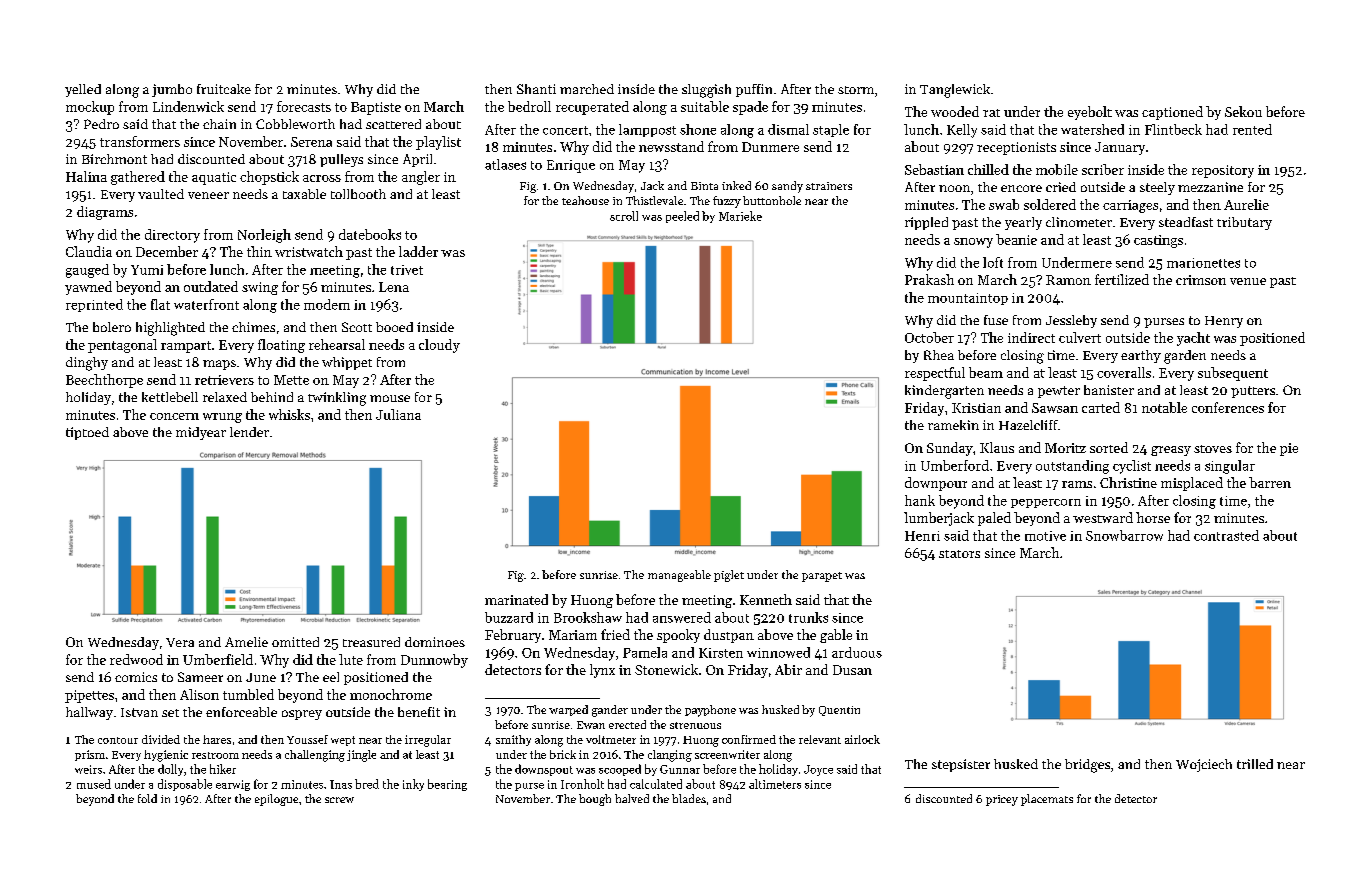  I want to click on arduous, so click(857, 652).
